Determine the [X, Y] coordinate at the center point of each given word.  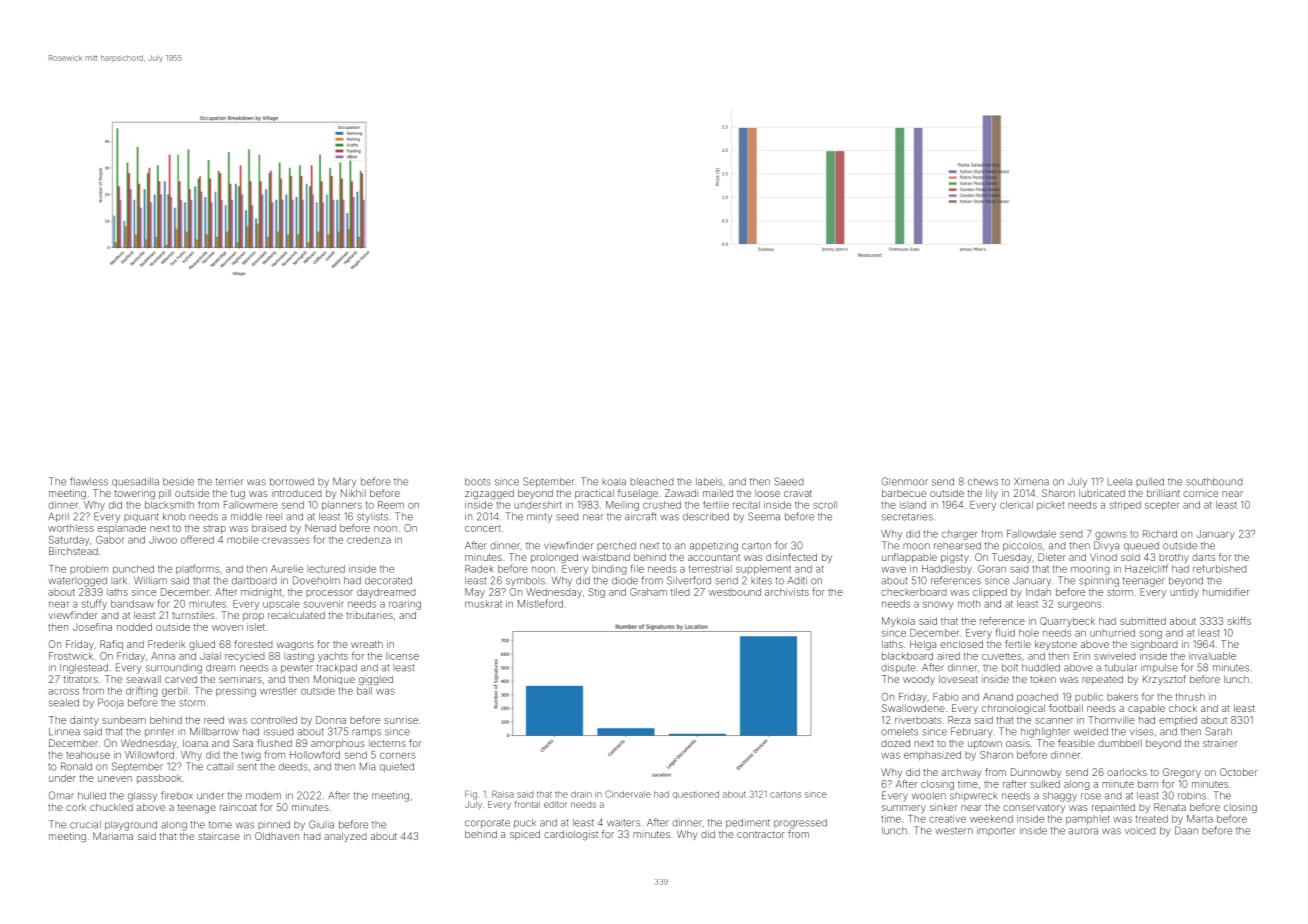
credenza [369, 540]
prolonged [554, 558]
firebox [177, 795]
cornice [1200, 494]
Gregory [1182, 773]
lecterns [387, 743]
